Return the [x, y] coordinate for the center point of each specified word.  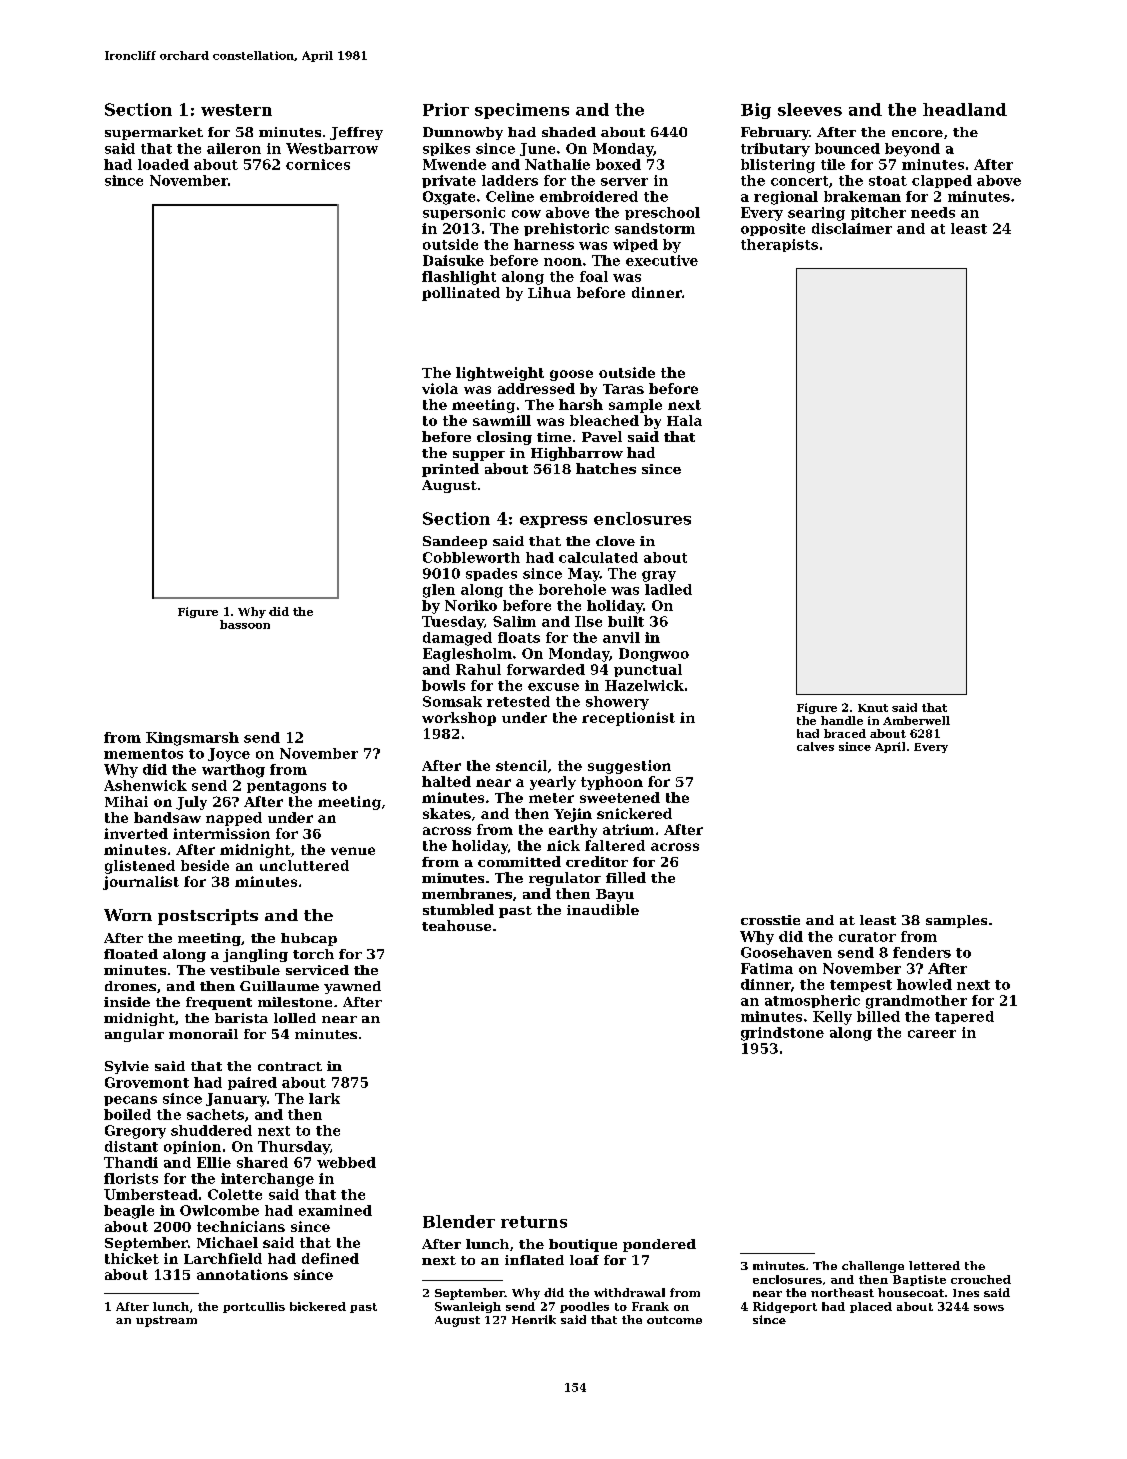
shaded [569, 132]
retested [518, 701]
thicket [132, 1258]
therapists [779, 245]
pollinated [461, 294]
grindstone [782, 1034]
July [191, 803]
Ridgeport [785, 1307]
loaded [163, 164]
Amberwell [916, 720]
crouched [981, 1279]
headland [965, 109]
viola [440, 388]
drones [130, 986]
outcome [674, 1320]
